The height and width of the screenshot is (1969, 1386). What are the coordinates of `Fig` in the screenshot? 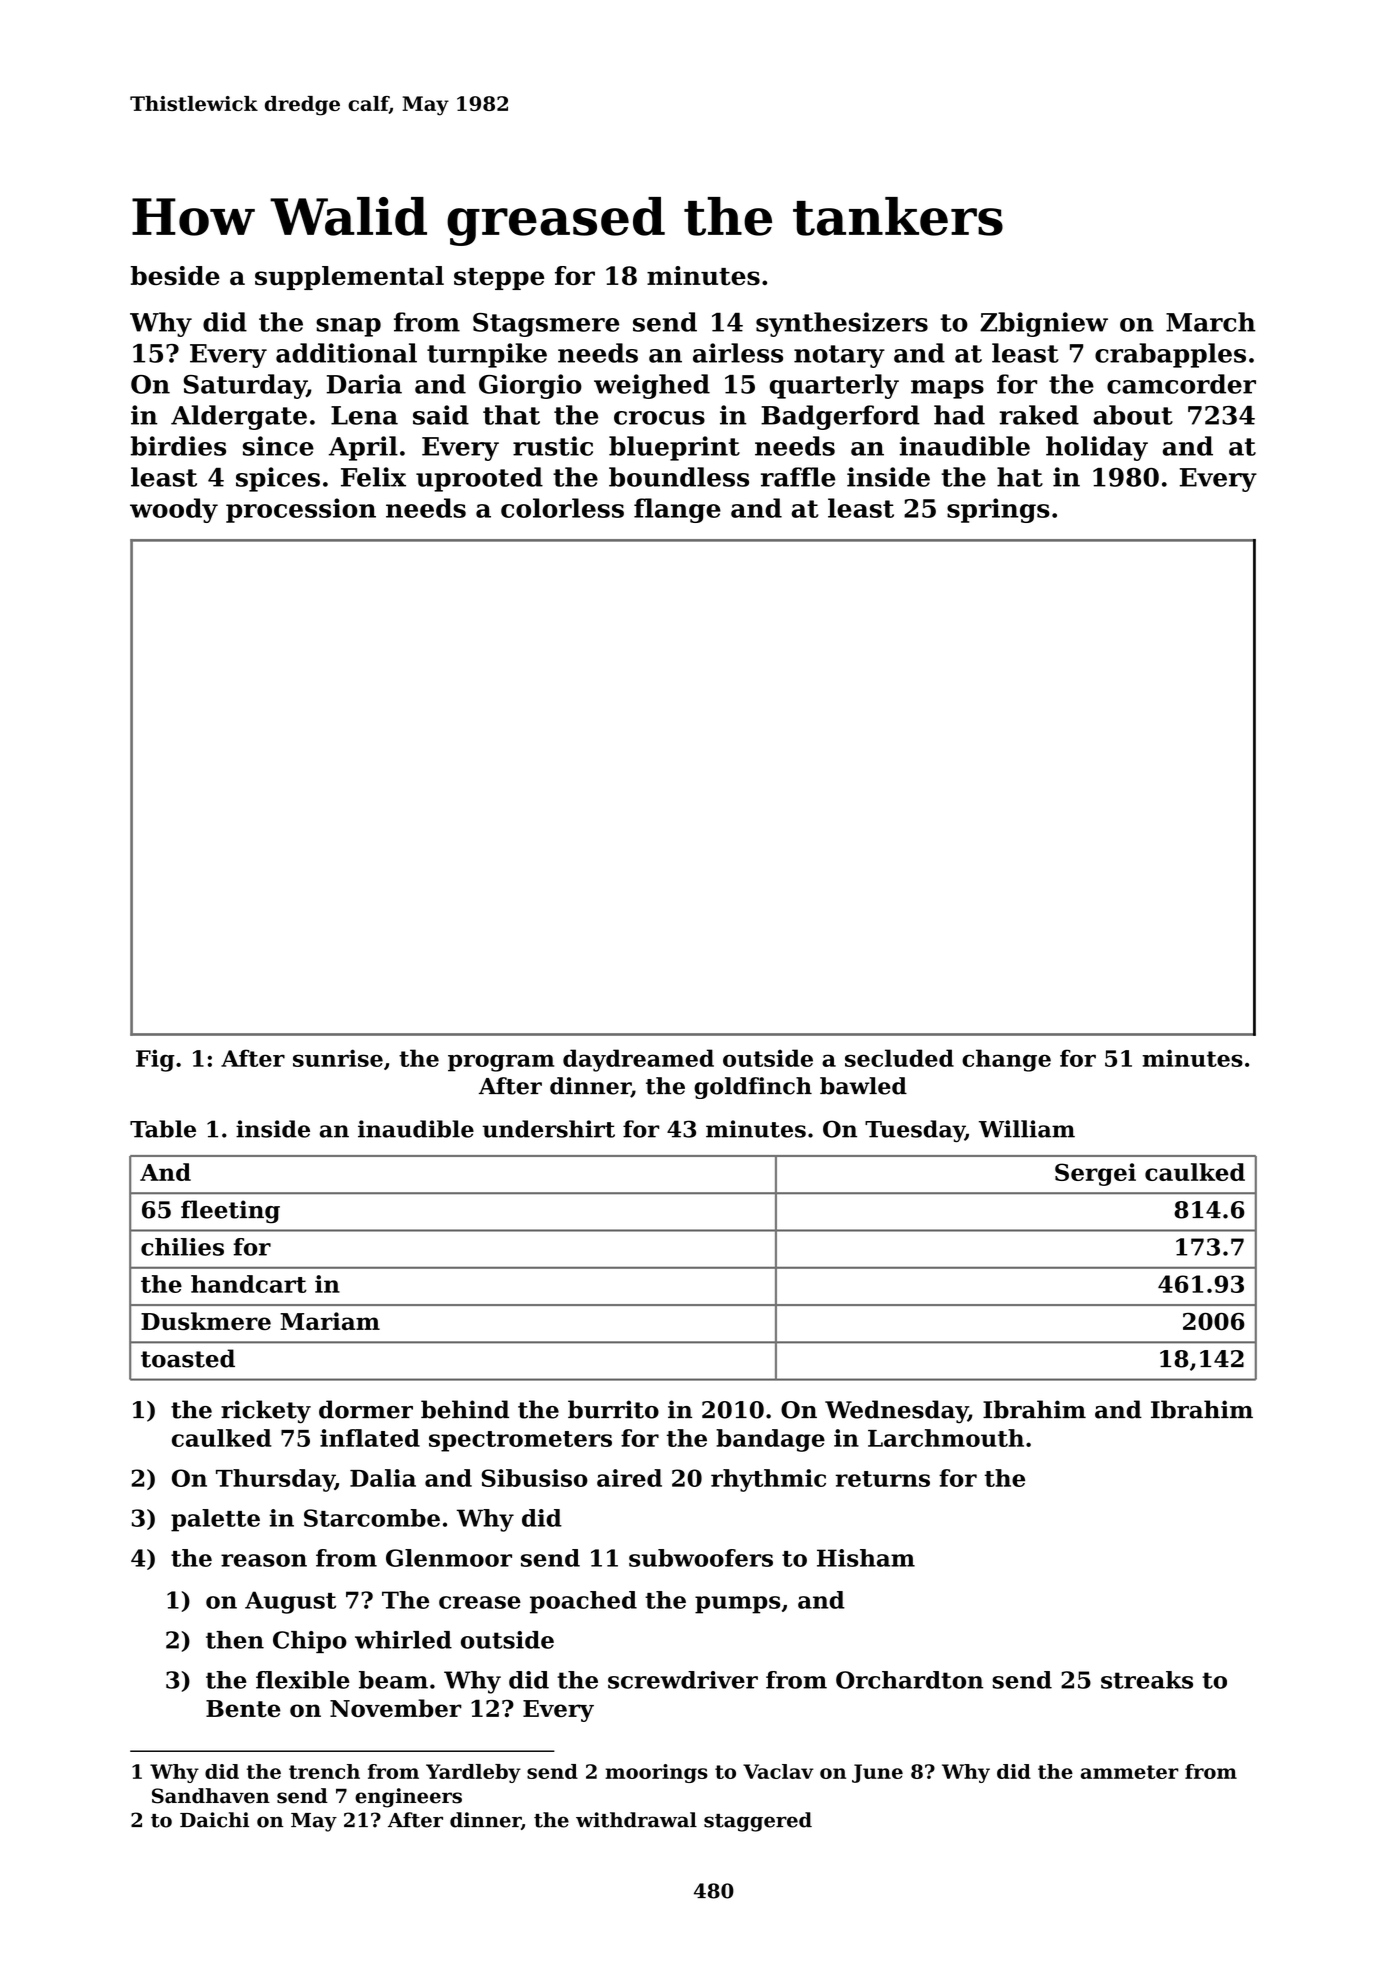 It's located at (155, 1060).
